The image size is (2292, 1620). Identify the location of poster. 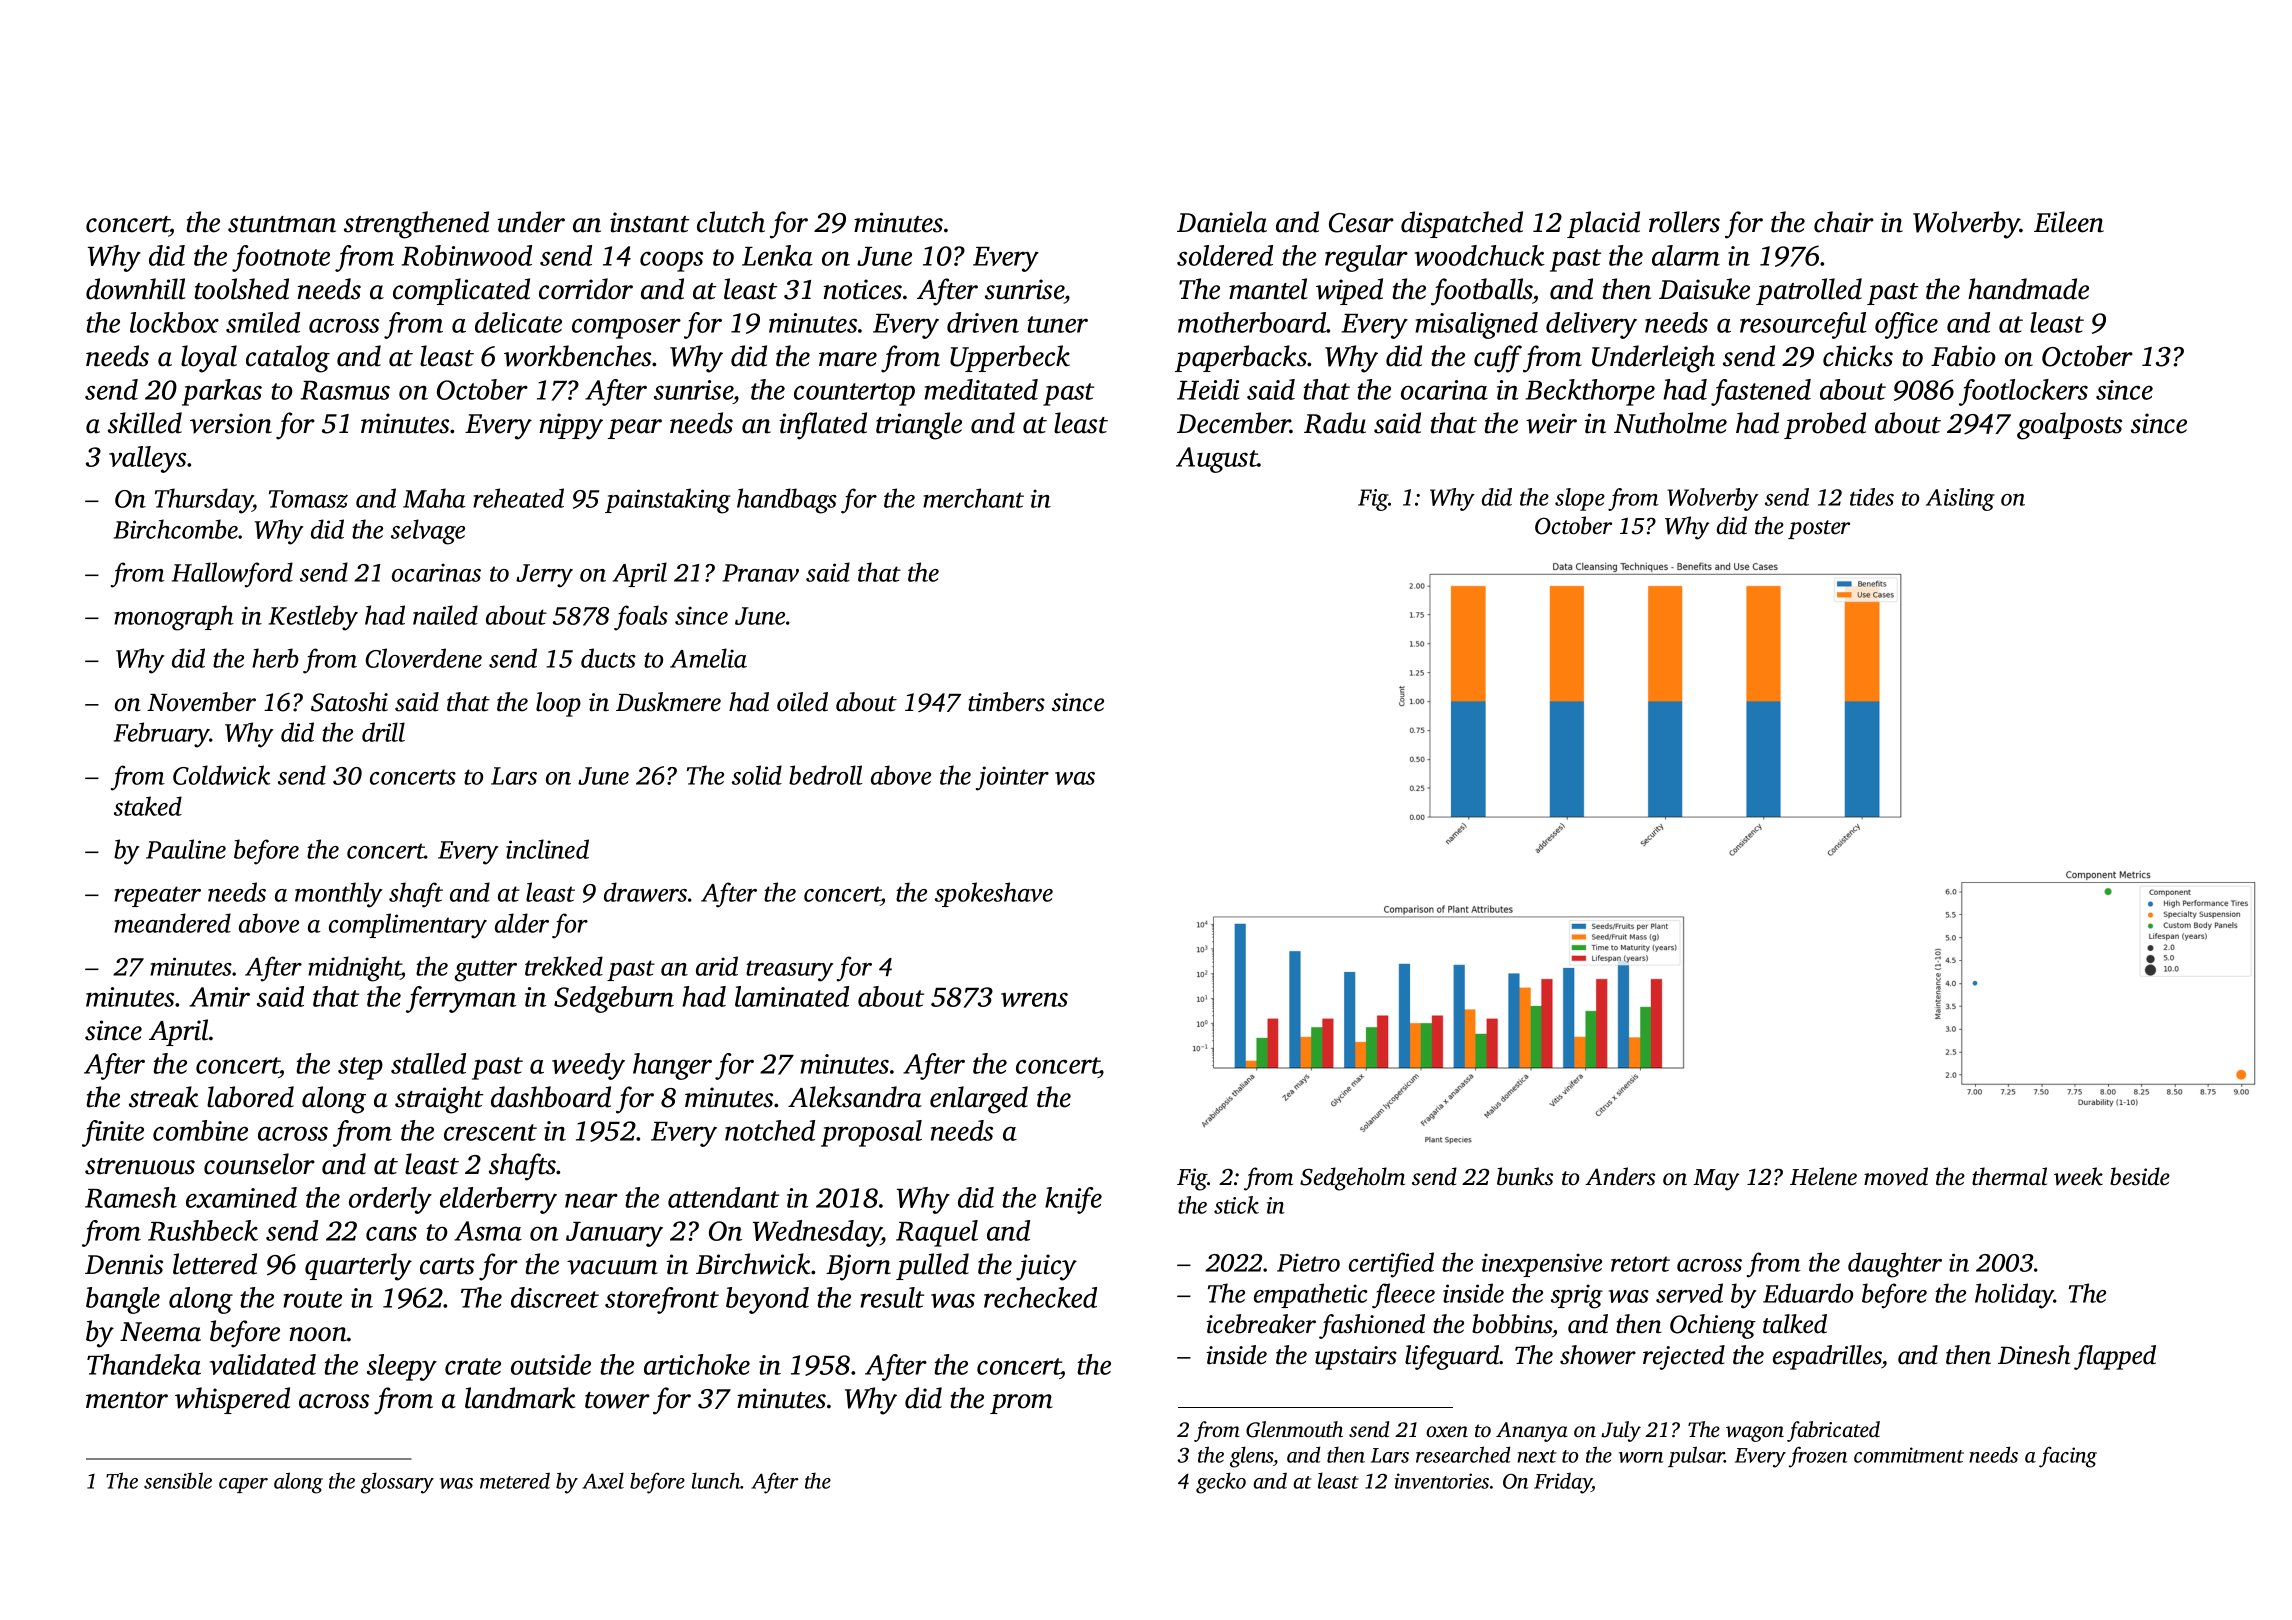
(1819, 529).
